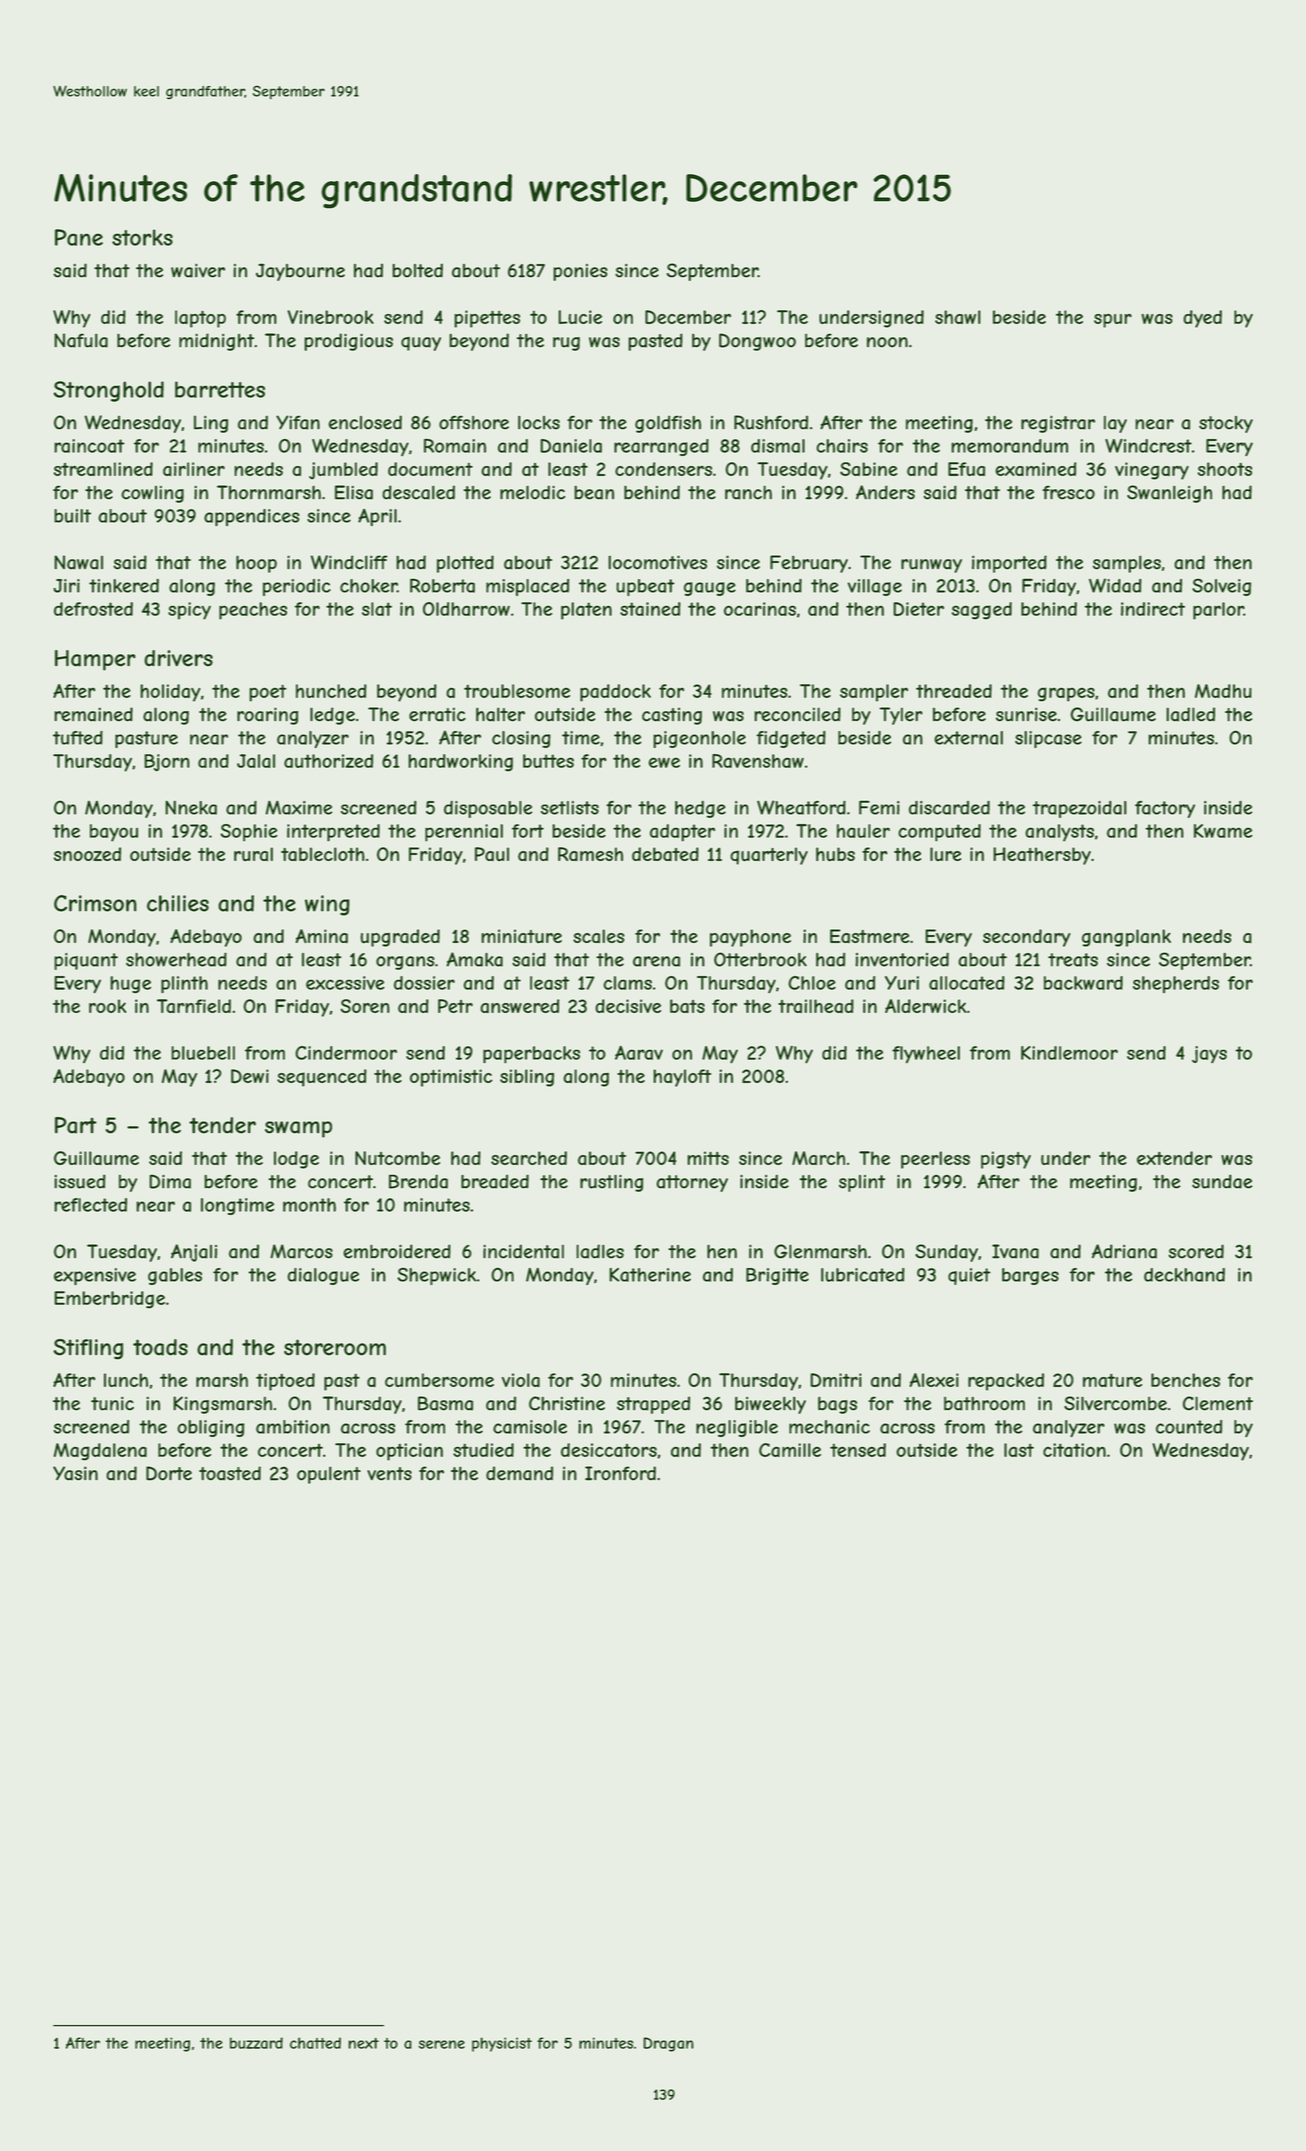 The width and height of the screenshot is (1306, 2151). Describe the element at coordinates (1189, 1427) in the screenshot. I see `counted` at that location.
